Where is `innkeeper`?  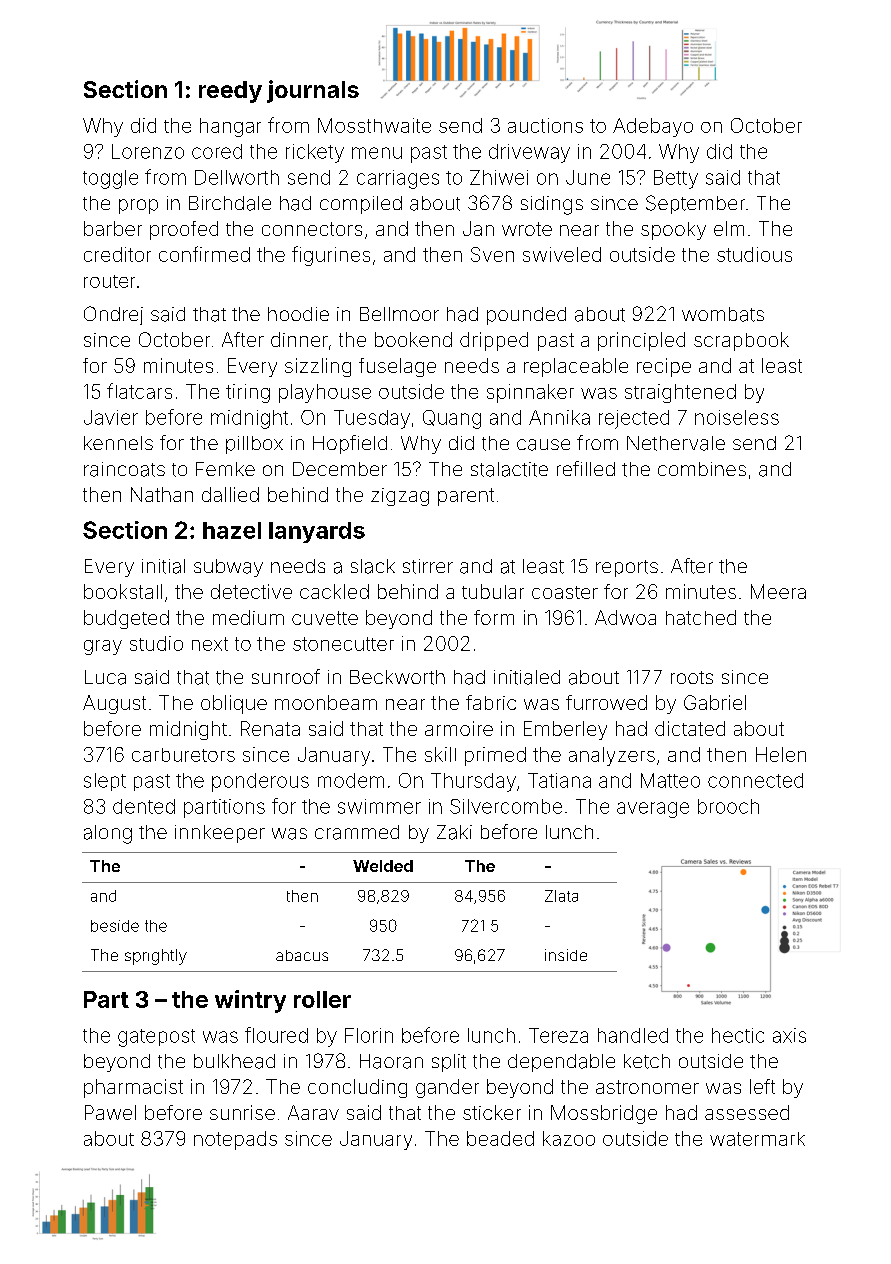 innkeeper is located at coordinates (220, 834).
